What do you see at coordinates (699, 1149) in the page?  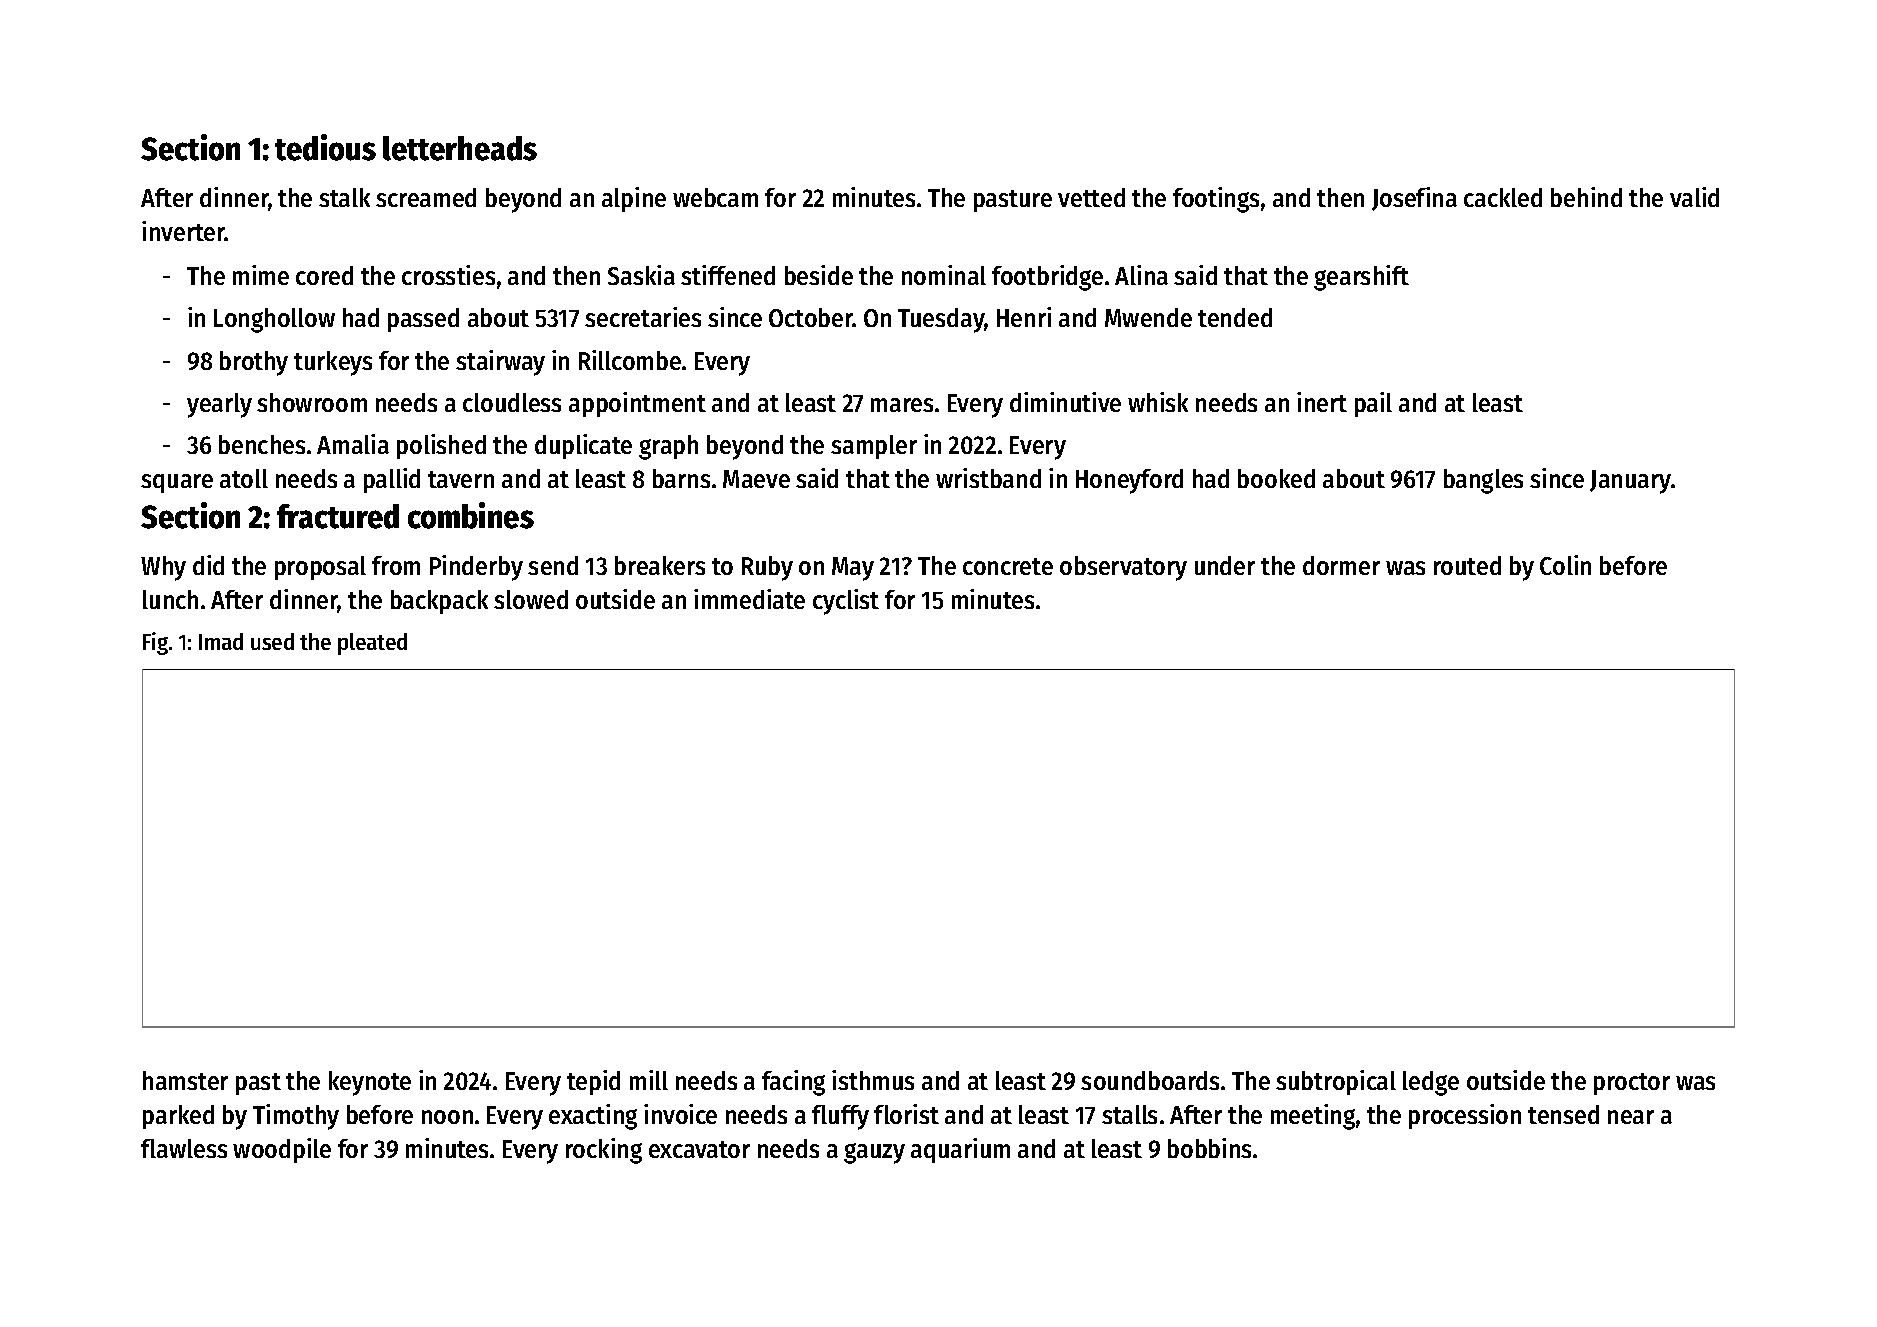 I see `excavator` at bounding box center [699, 1149].
